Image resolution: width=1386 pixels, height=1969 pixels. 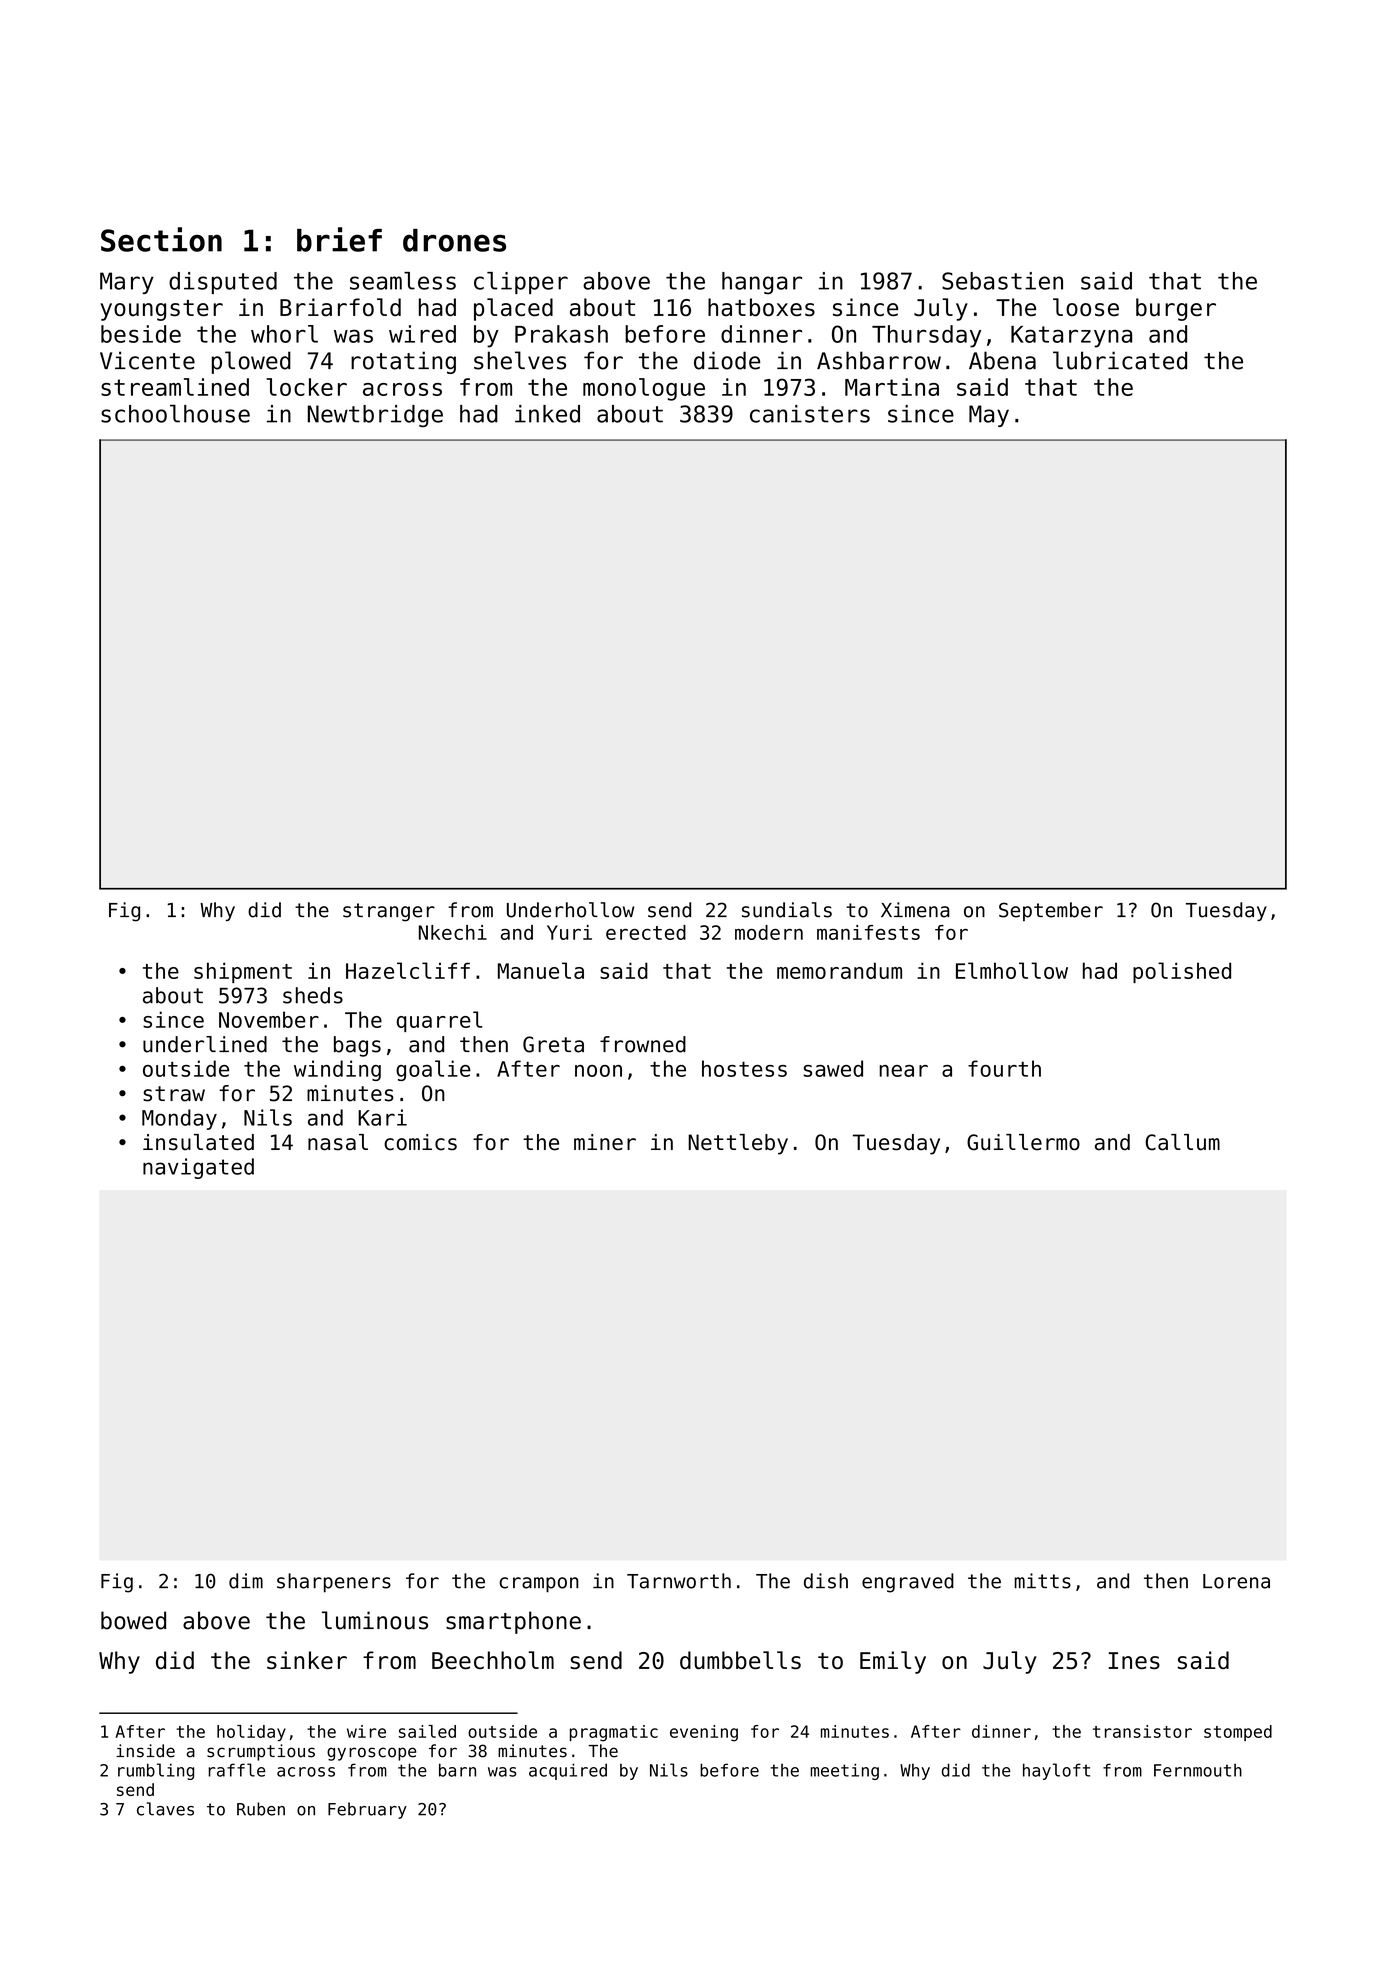 What do you see at coordinates (568, 1771) in the page?
I see `acquired` at bounding box center [568, 1771].
